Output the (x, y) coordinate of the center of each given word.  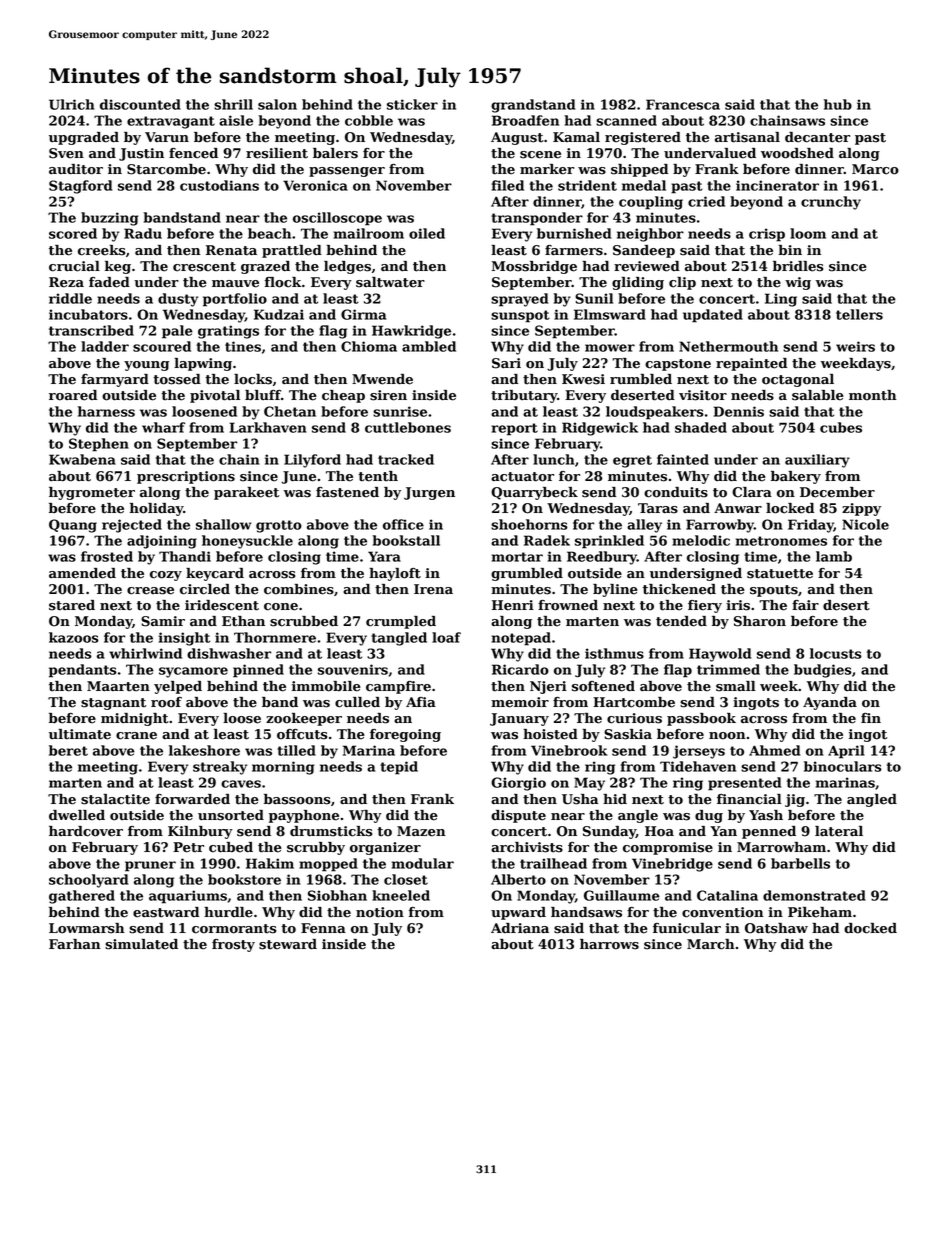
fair (805, 605)
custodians (219, 185)
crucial (74, 266)
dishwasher (229, 653)
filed (508, 185)
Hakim (270, 863)
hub (838, 104)
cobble (369, 120)
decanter (817, 137)
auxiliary (817, 461)
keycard (215, 574)
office (403, 524)
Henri (513, 605)
